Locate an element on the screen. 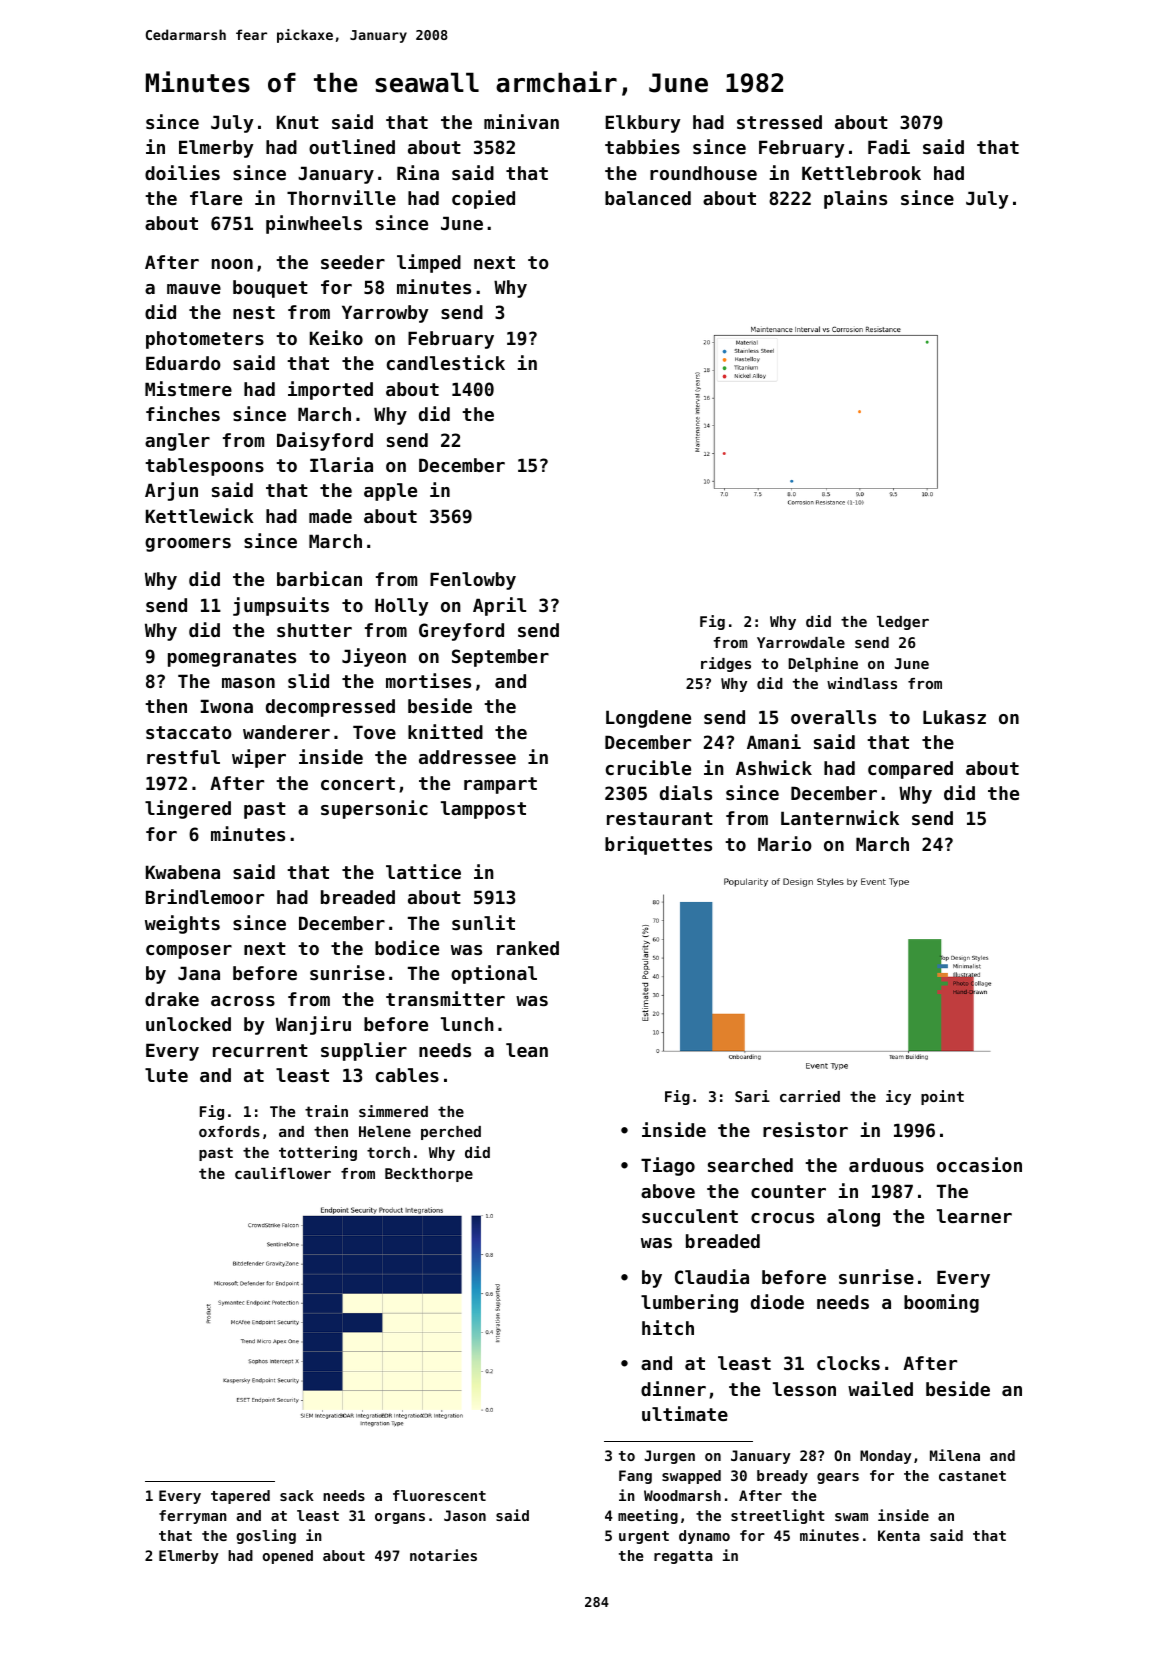  lesson is located at coordinates (804, 1389).
